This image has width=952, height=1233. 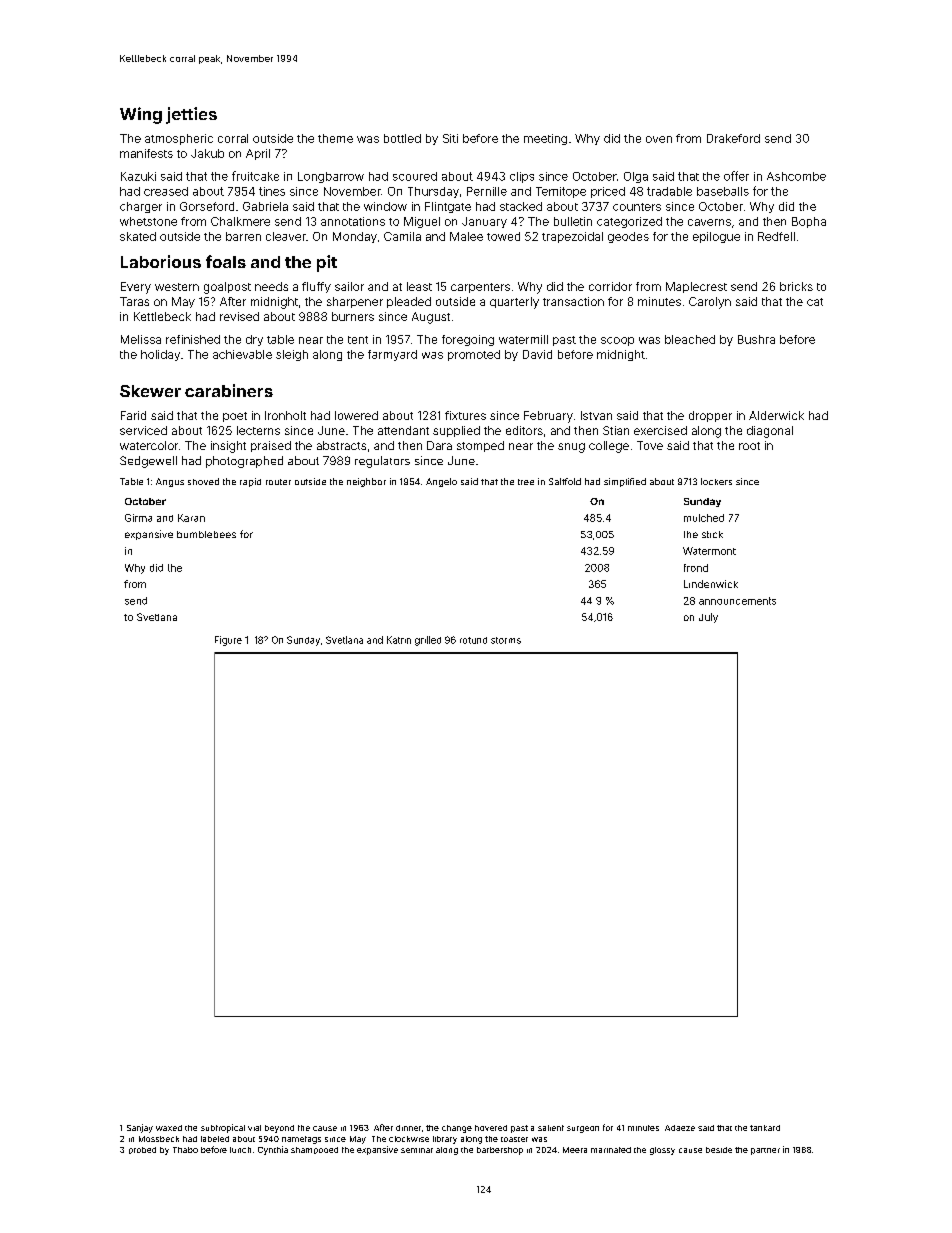 What do you see at coordinates (417, 1150) in the image?
I see `seminar` at bounding box center [417, 1150].
